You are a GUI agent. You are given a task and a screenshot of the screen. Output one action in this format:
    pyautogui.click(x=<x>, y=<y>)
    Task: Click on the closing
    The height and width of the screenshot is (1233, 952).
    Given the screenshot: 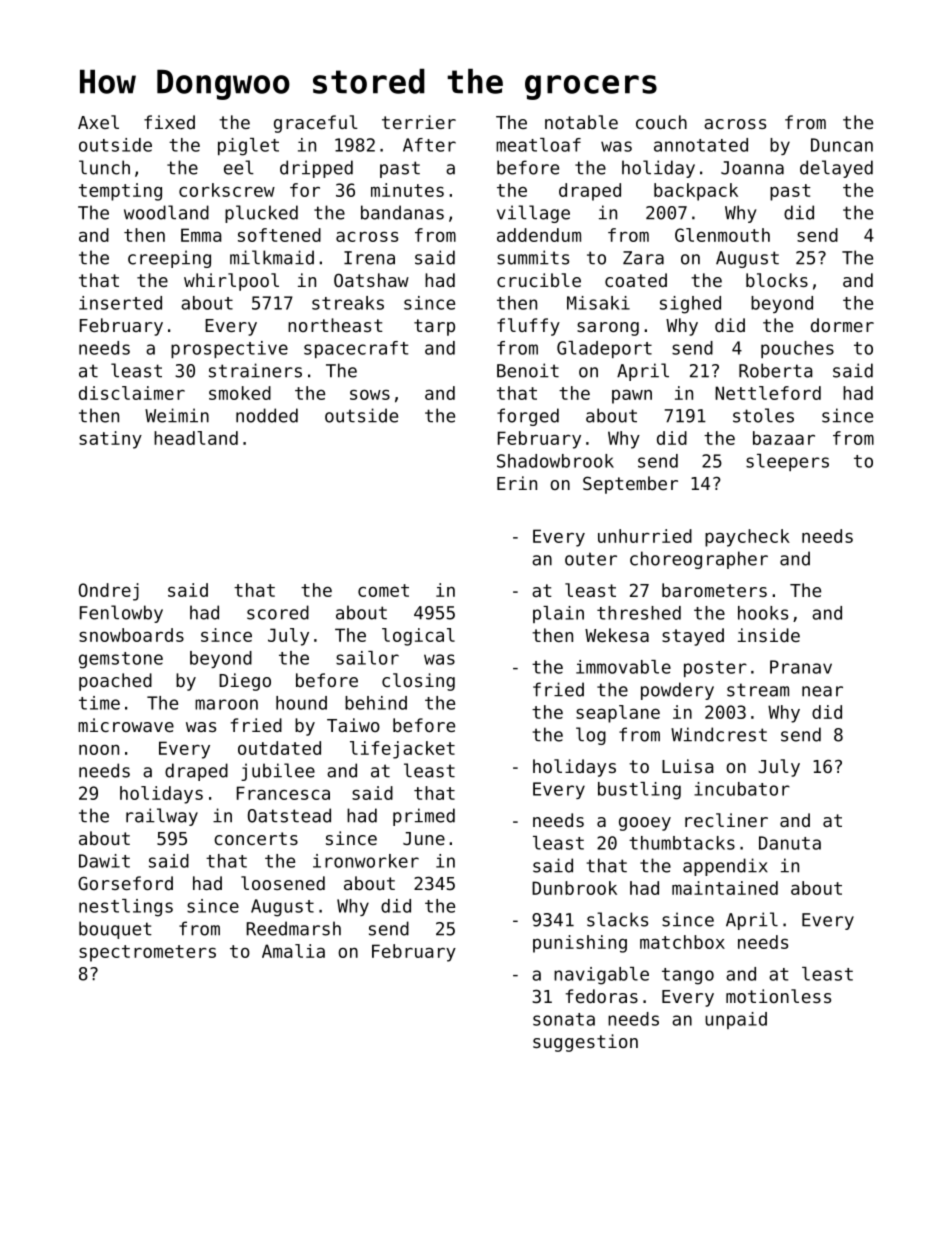 What is the action you would take?
    pyautogui.click(x=418, y=682)
